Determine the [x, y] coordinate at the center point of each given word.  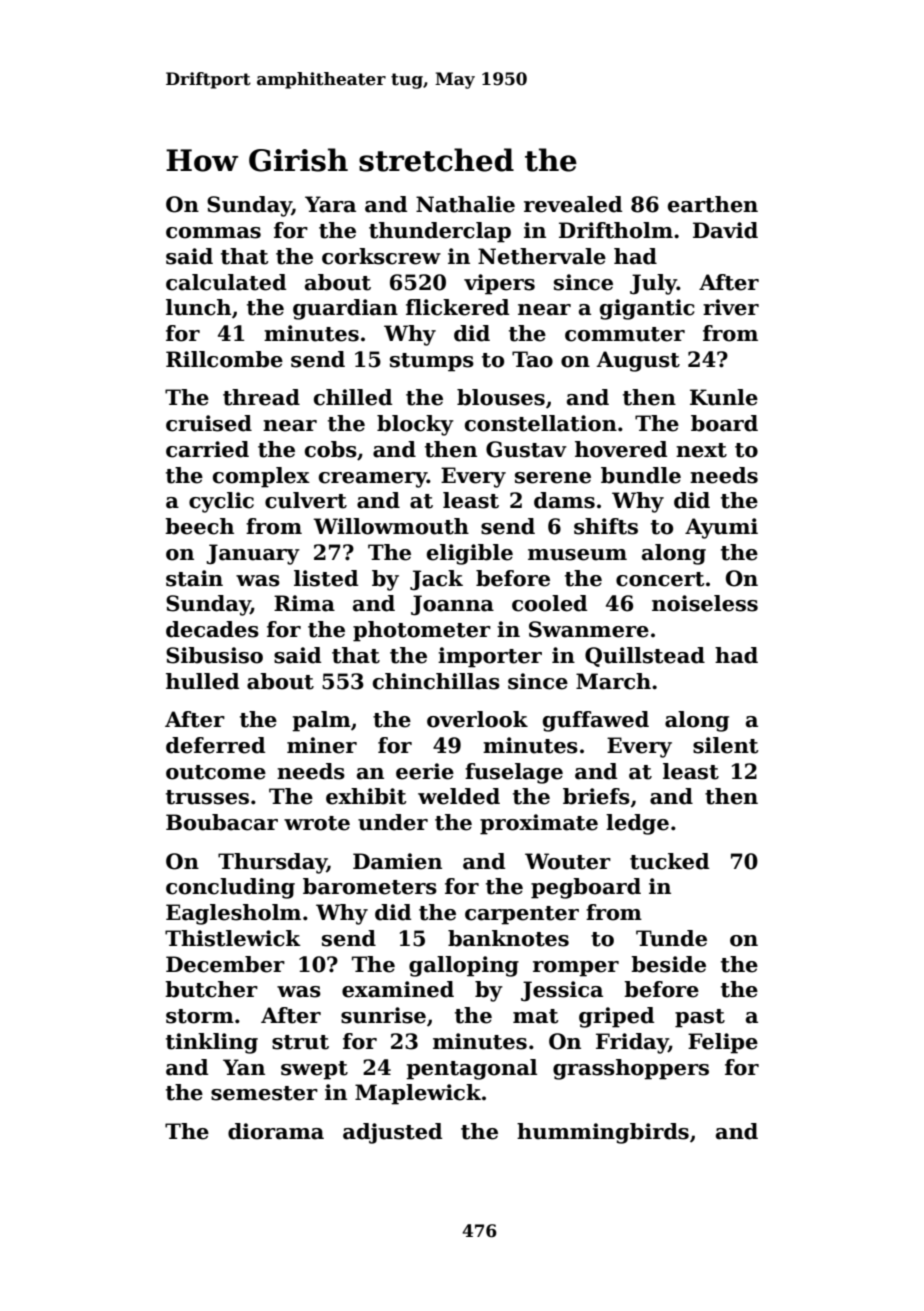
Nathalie [465, 204]
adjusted [392, 1133]
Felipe [723, 1043]
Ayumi [721, 528]
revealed [573, 204]
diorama [276, 1131]
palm [321, 721]
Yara [330, 204]
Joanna [452, 605]
